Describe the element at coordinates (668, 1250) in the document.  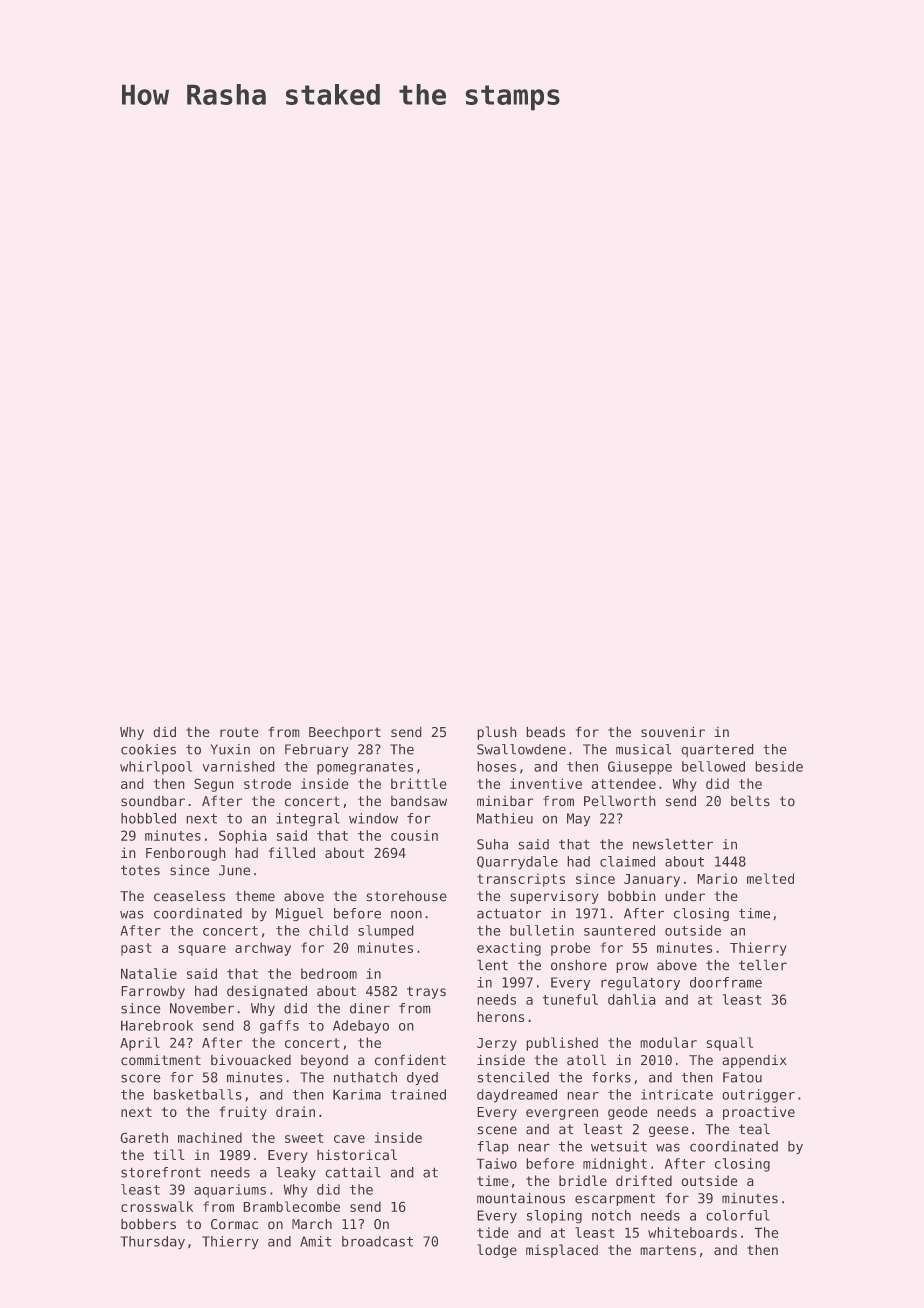
I see `martens` at that location.
